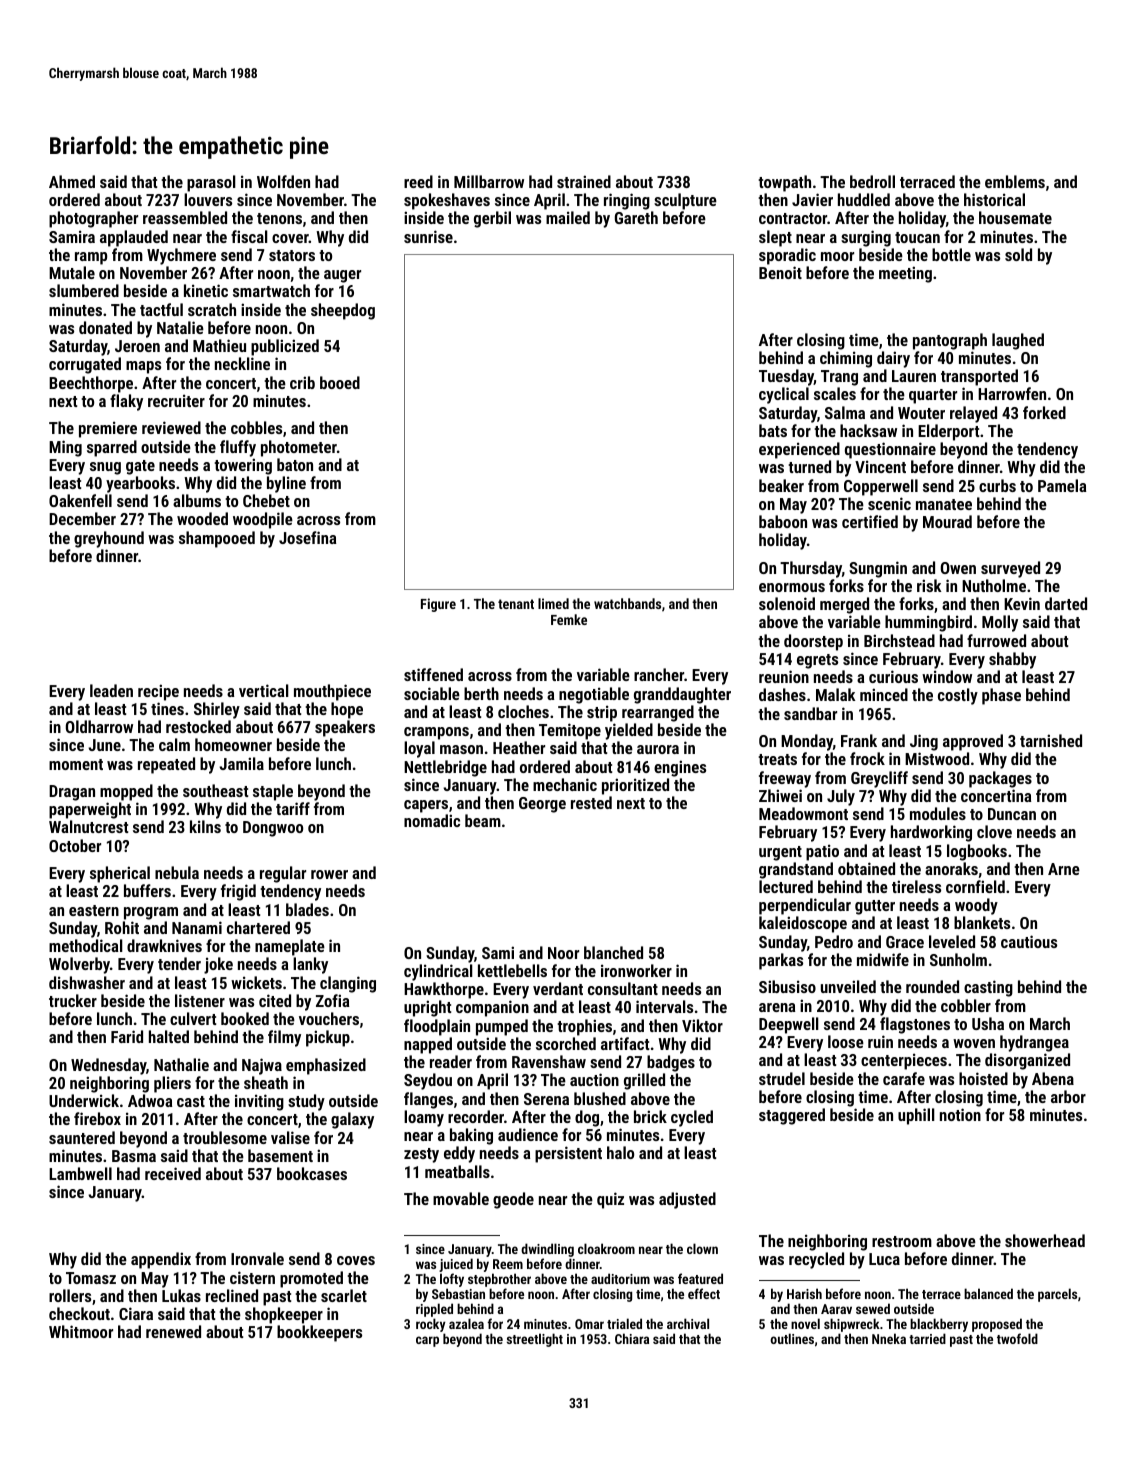  Describe the element at coordinates (108, 1066) in the screenshot. I see `Wednesday` at that location.
